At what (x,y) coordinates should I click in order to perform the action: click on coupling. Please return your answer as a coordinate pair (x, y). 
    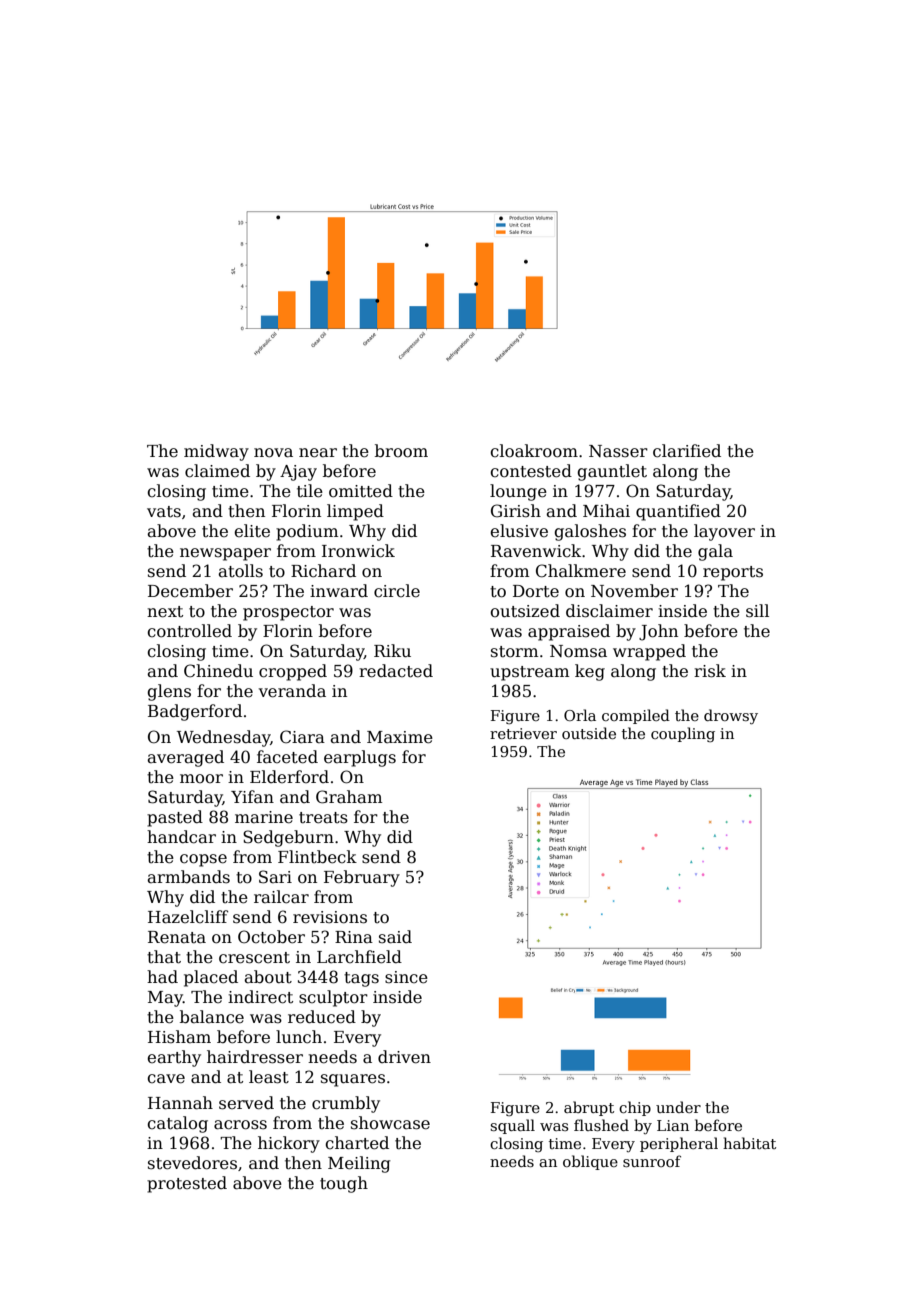
    Looking at the image, I should click on (683, 735).
